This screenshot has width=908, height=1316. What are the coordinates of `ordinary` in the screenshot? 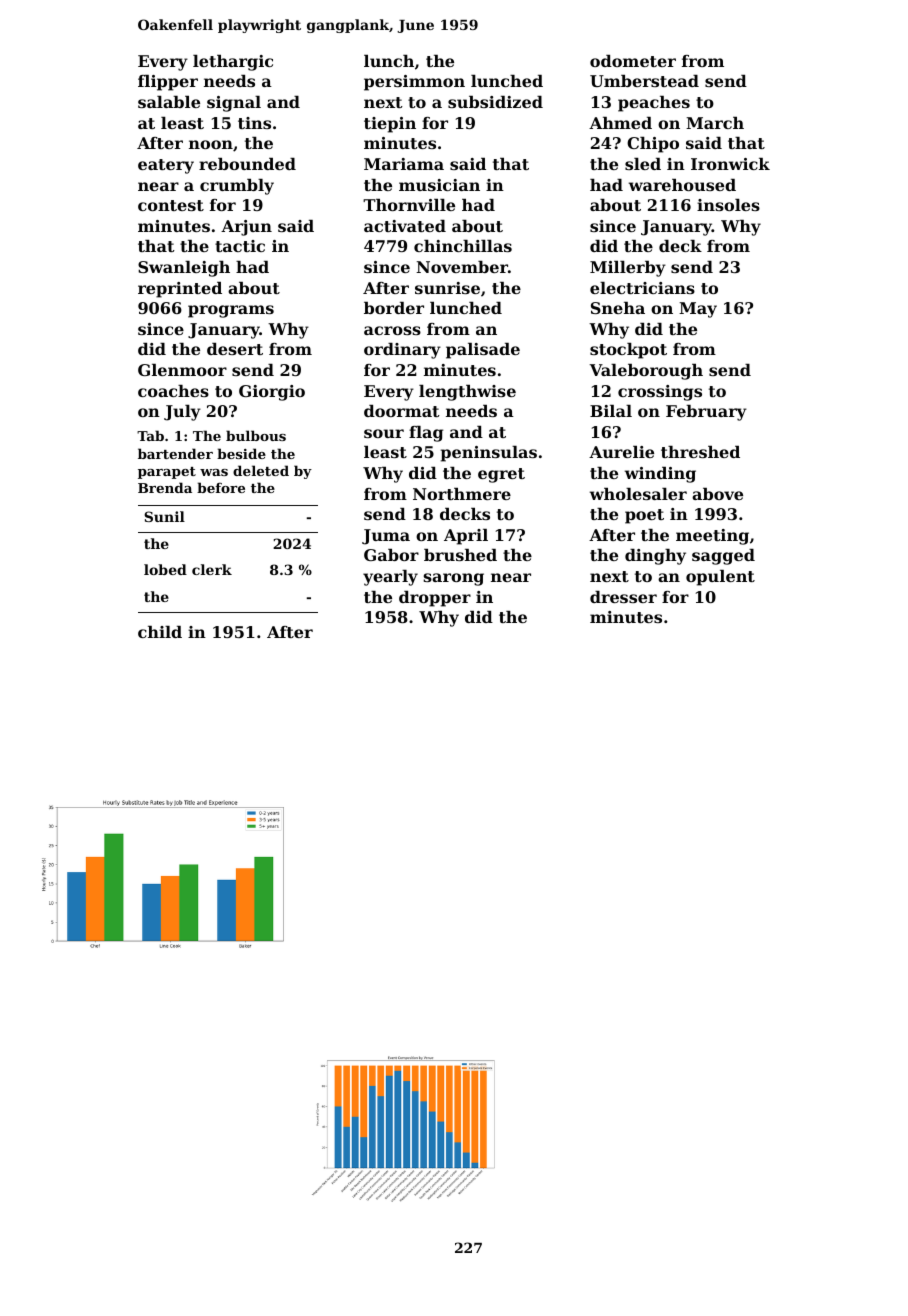 It's located at (402, 351).
